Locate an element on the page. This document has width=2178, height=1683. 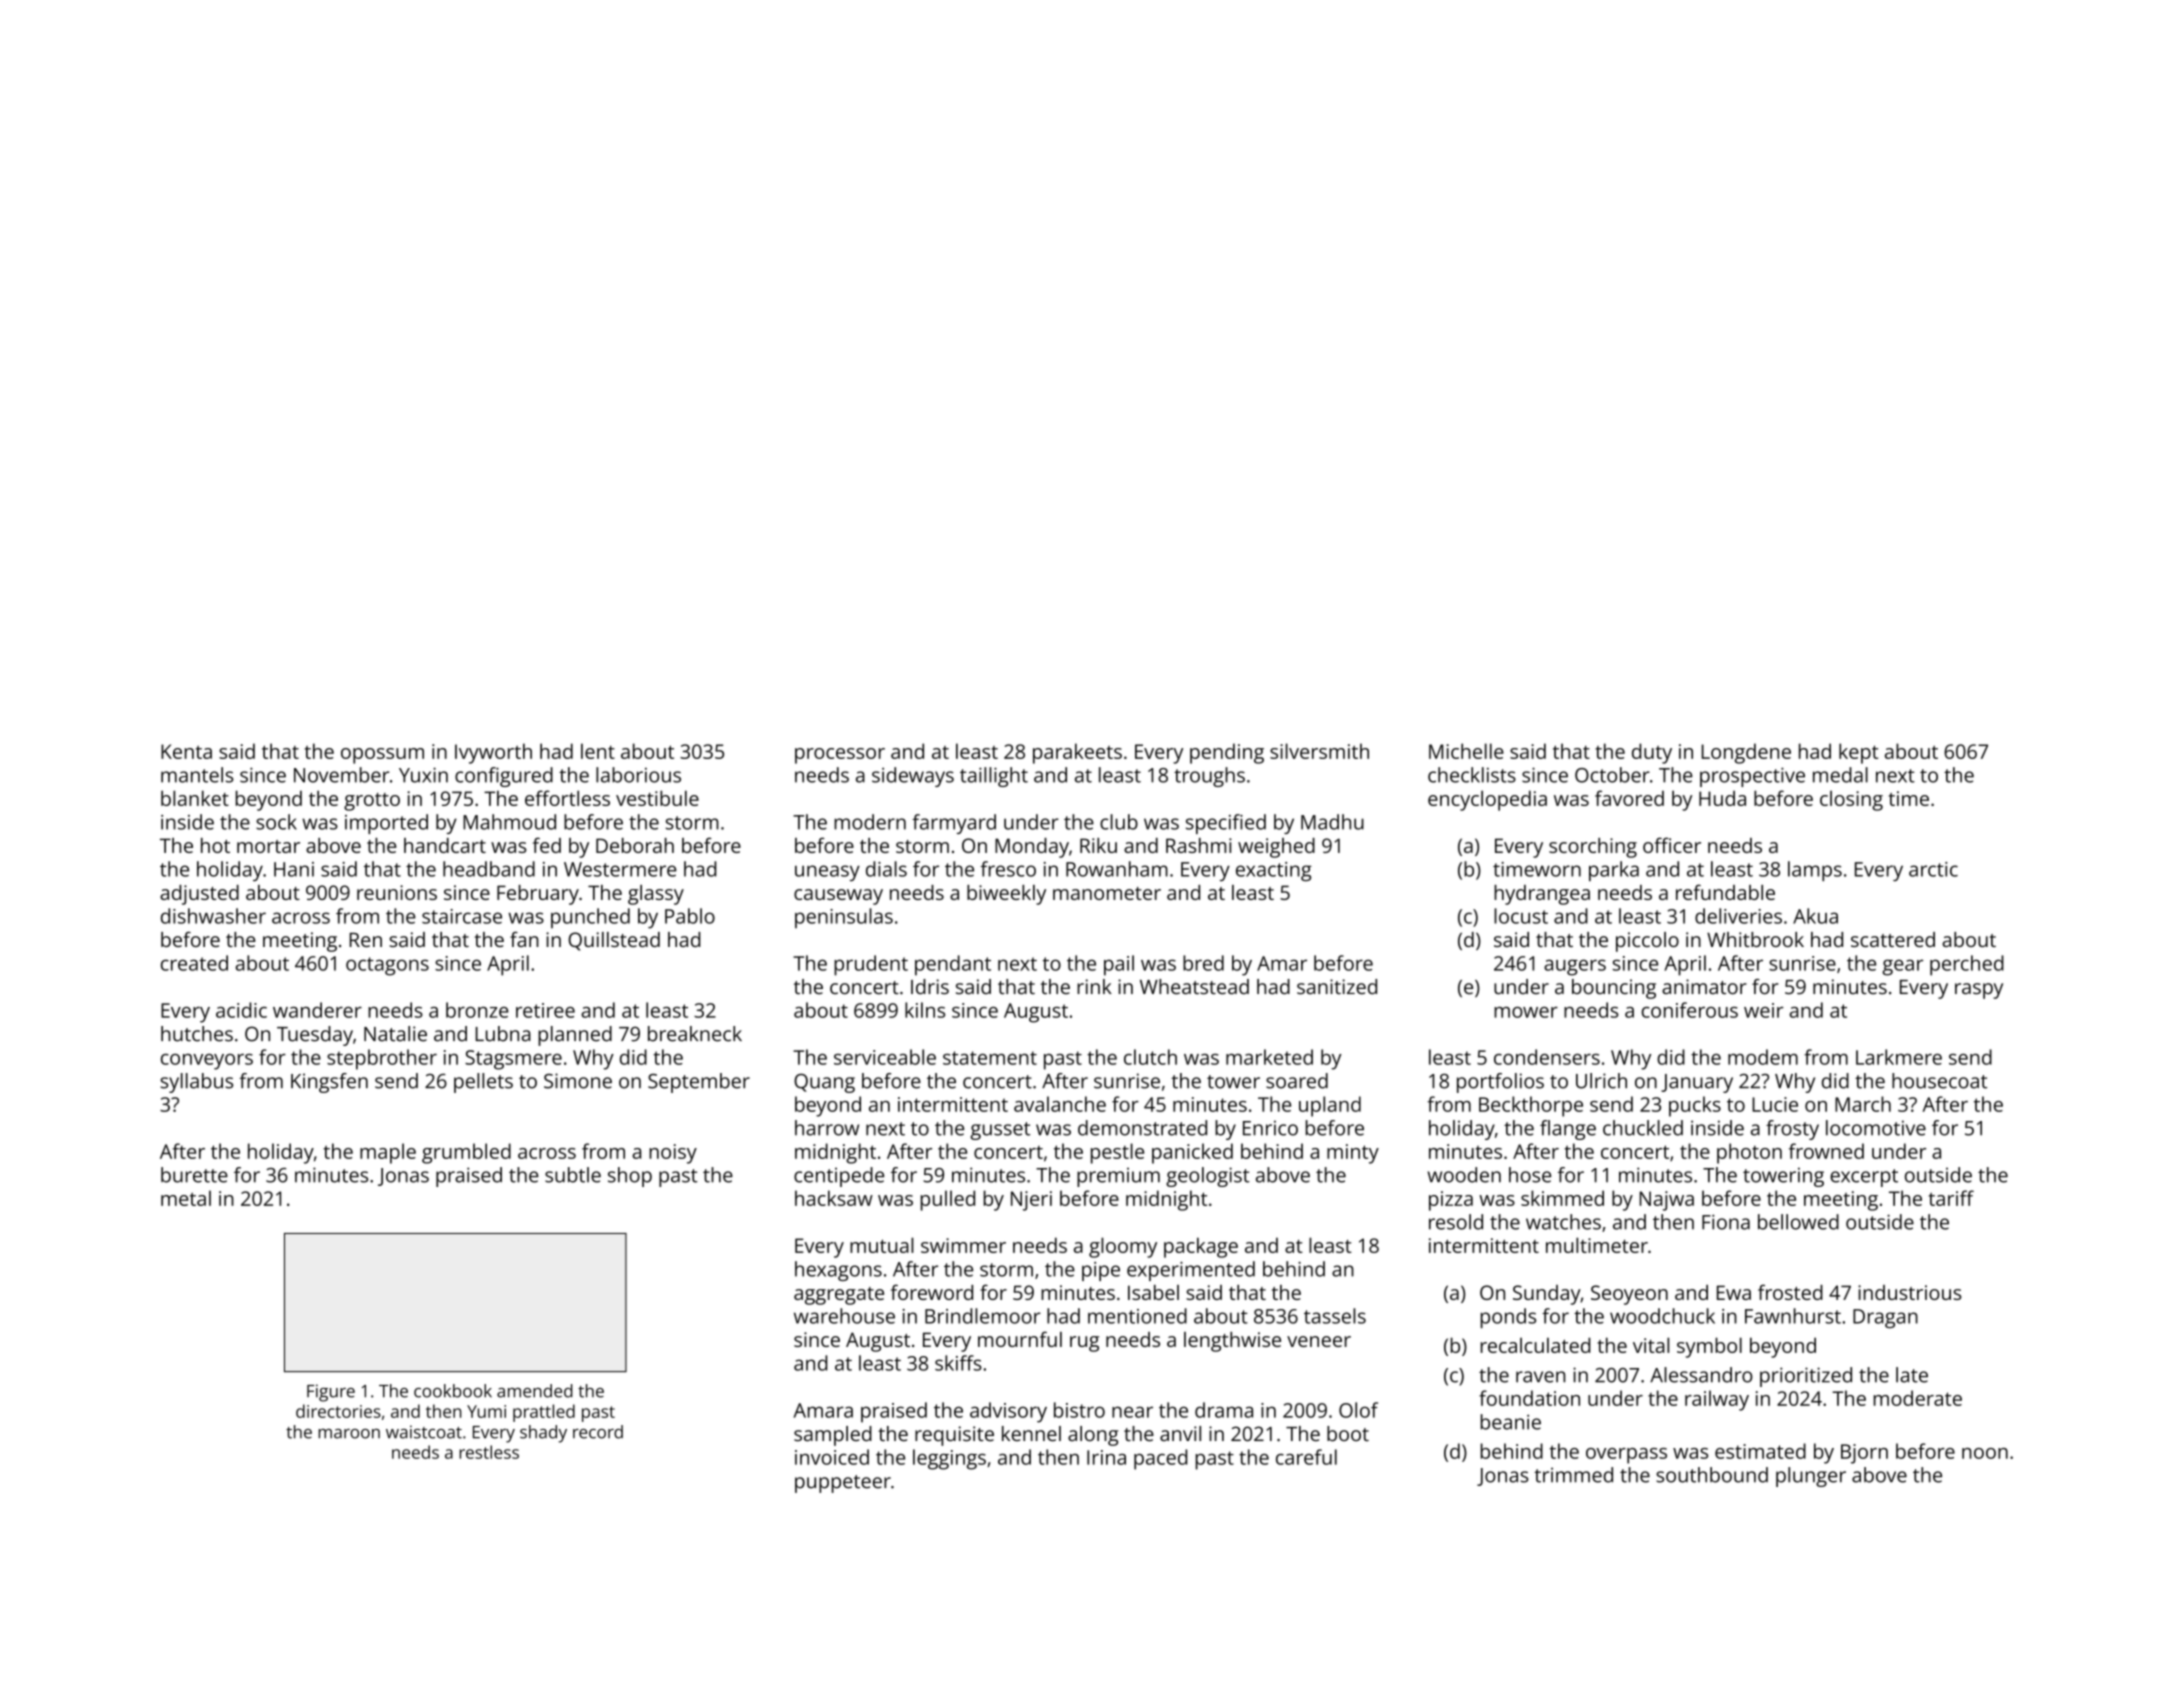
pulled is located at coordinates (948, 1200).
